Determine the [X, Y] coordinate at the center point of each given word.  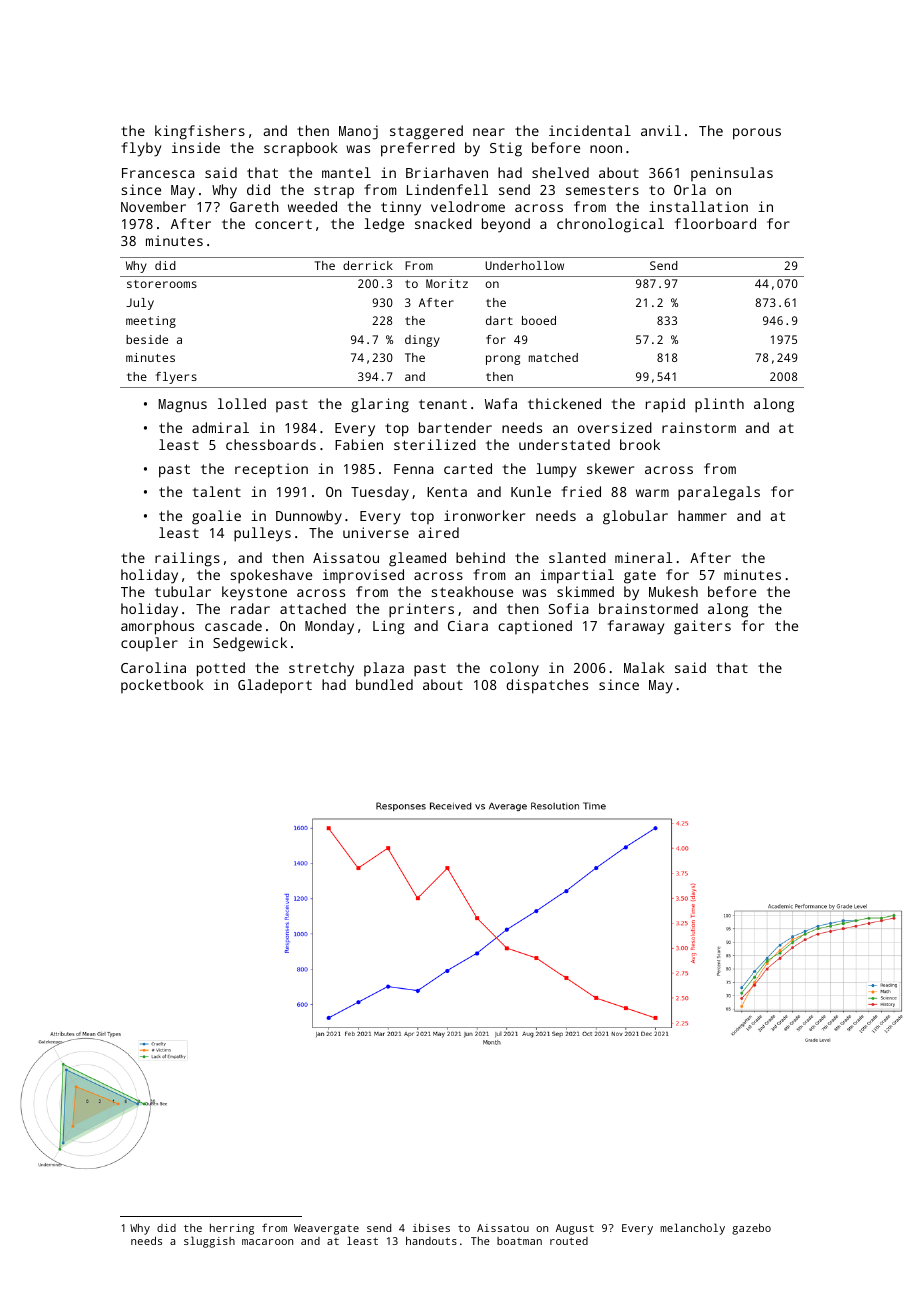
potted [221, 669]
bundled [384, 684]
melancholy [692, 1229]
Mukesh [673, 591]
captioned [535, 627]
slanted [577, 557]
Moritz [447, 283]
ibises [431, 1227]
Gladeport [275, 686]
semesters [602, 190]
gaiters [702, 627]
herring [232, 1229]
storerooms [162, 284]
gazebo [751, 1229]
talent [217, 491]
